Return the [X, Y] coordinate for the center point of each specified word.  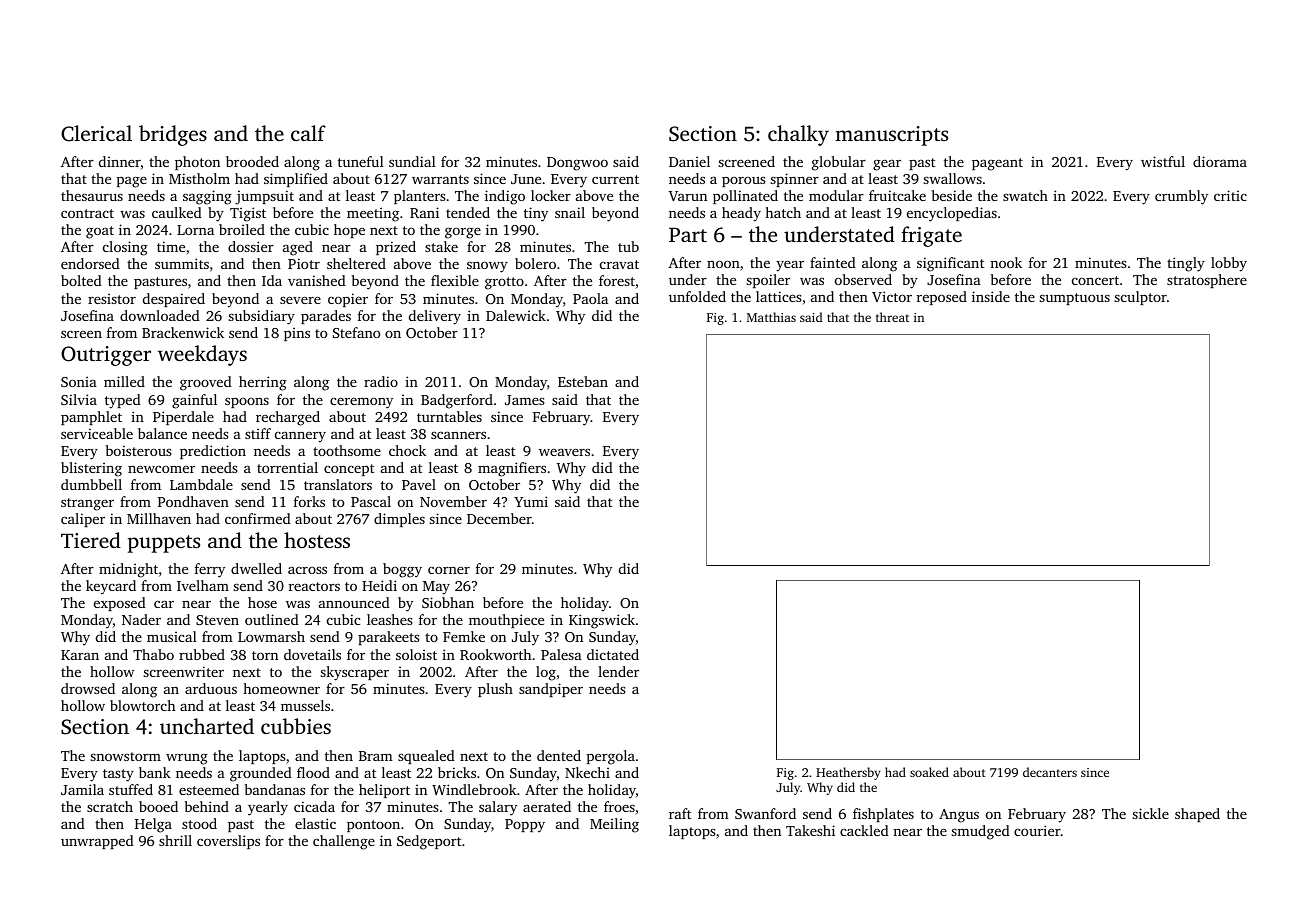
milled [124, 381]
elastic [315, 823]
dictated [613, 654]
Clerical [96, 133]
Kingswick [602, 621]
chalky [798, 135]
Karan [80, 655]
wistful [1163, 161]
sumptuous [1074, 299]
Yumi [531, 501]
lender [618, 671]
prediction [213, 452]
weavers [564, 452]
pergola [611, 757]
